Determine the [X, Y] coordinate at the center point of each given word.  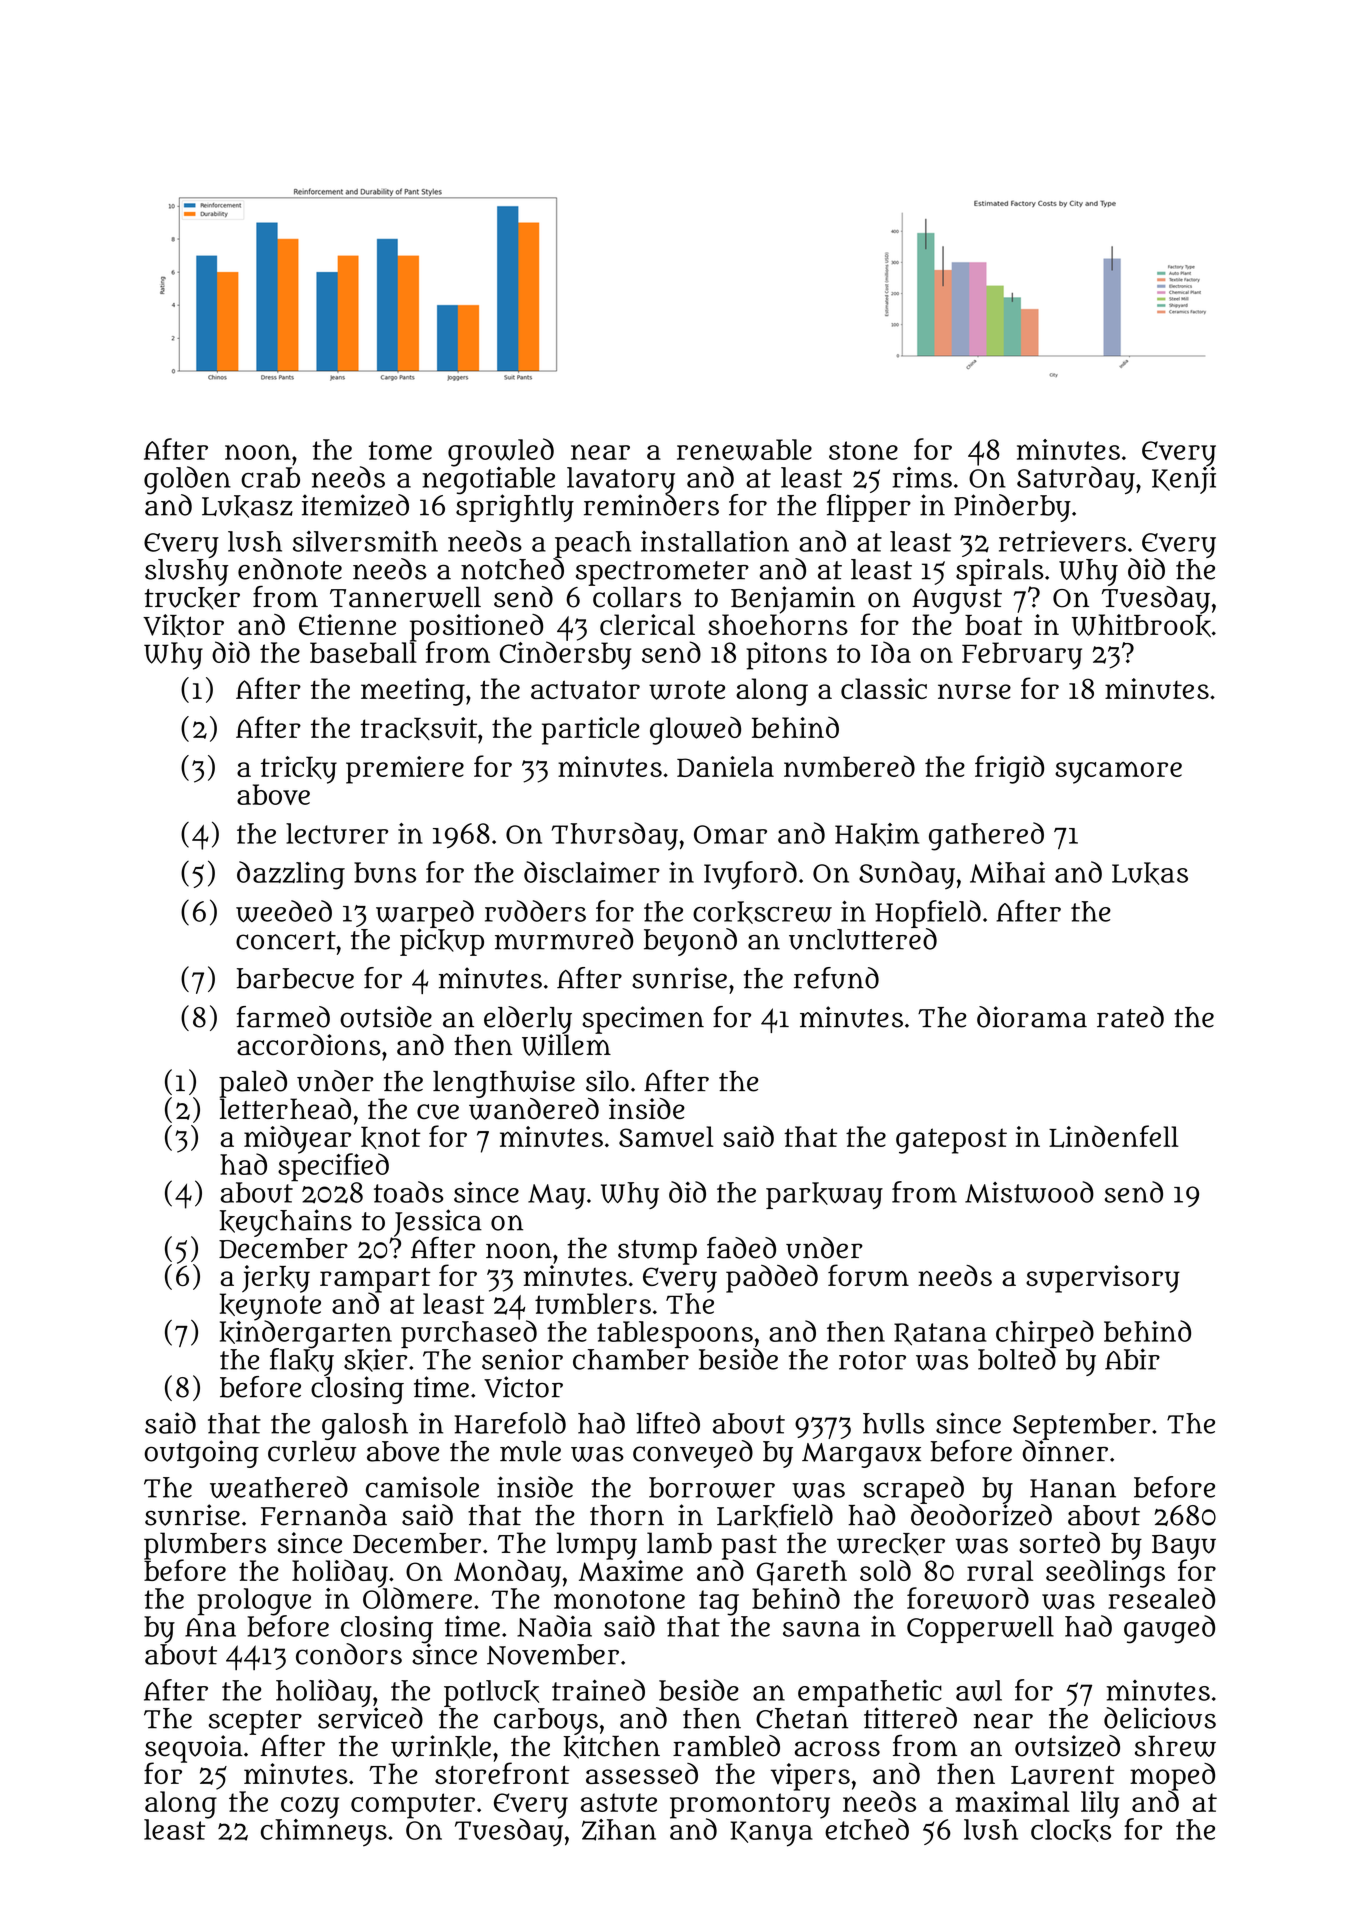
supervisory [1103, 1279]
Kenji [1184, 480]
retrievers [1062, 541]
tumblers [593, 1303]
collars [637, 597]
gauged [1169, 1629]
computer [413, 1806]
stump [657, 1252]
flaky [302, 1362]
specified [333, 1167]
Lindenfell [1114, 1136]
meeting [413, 692]
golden [187, 480]
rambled [726, 1746]
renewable [744, 450]
